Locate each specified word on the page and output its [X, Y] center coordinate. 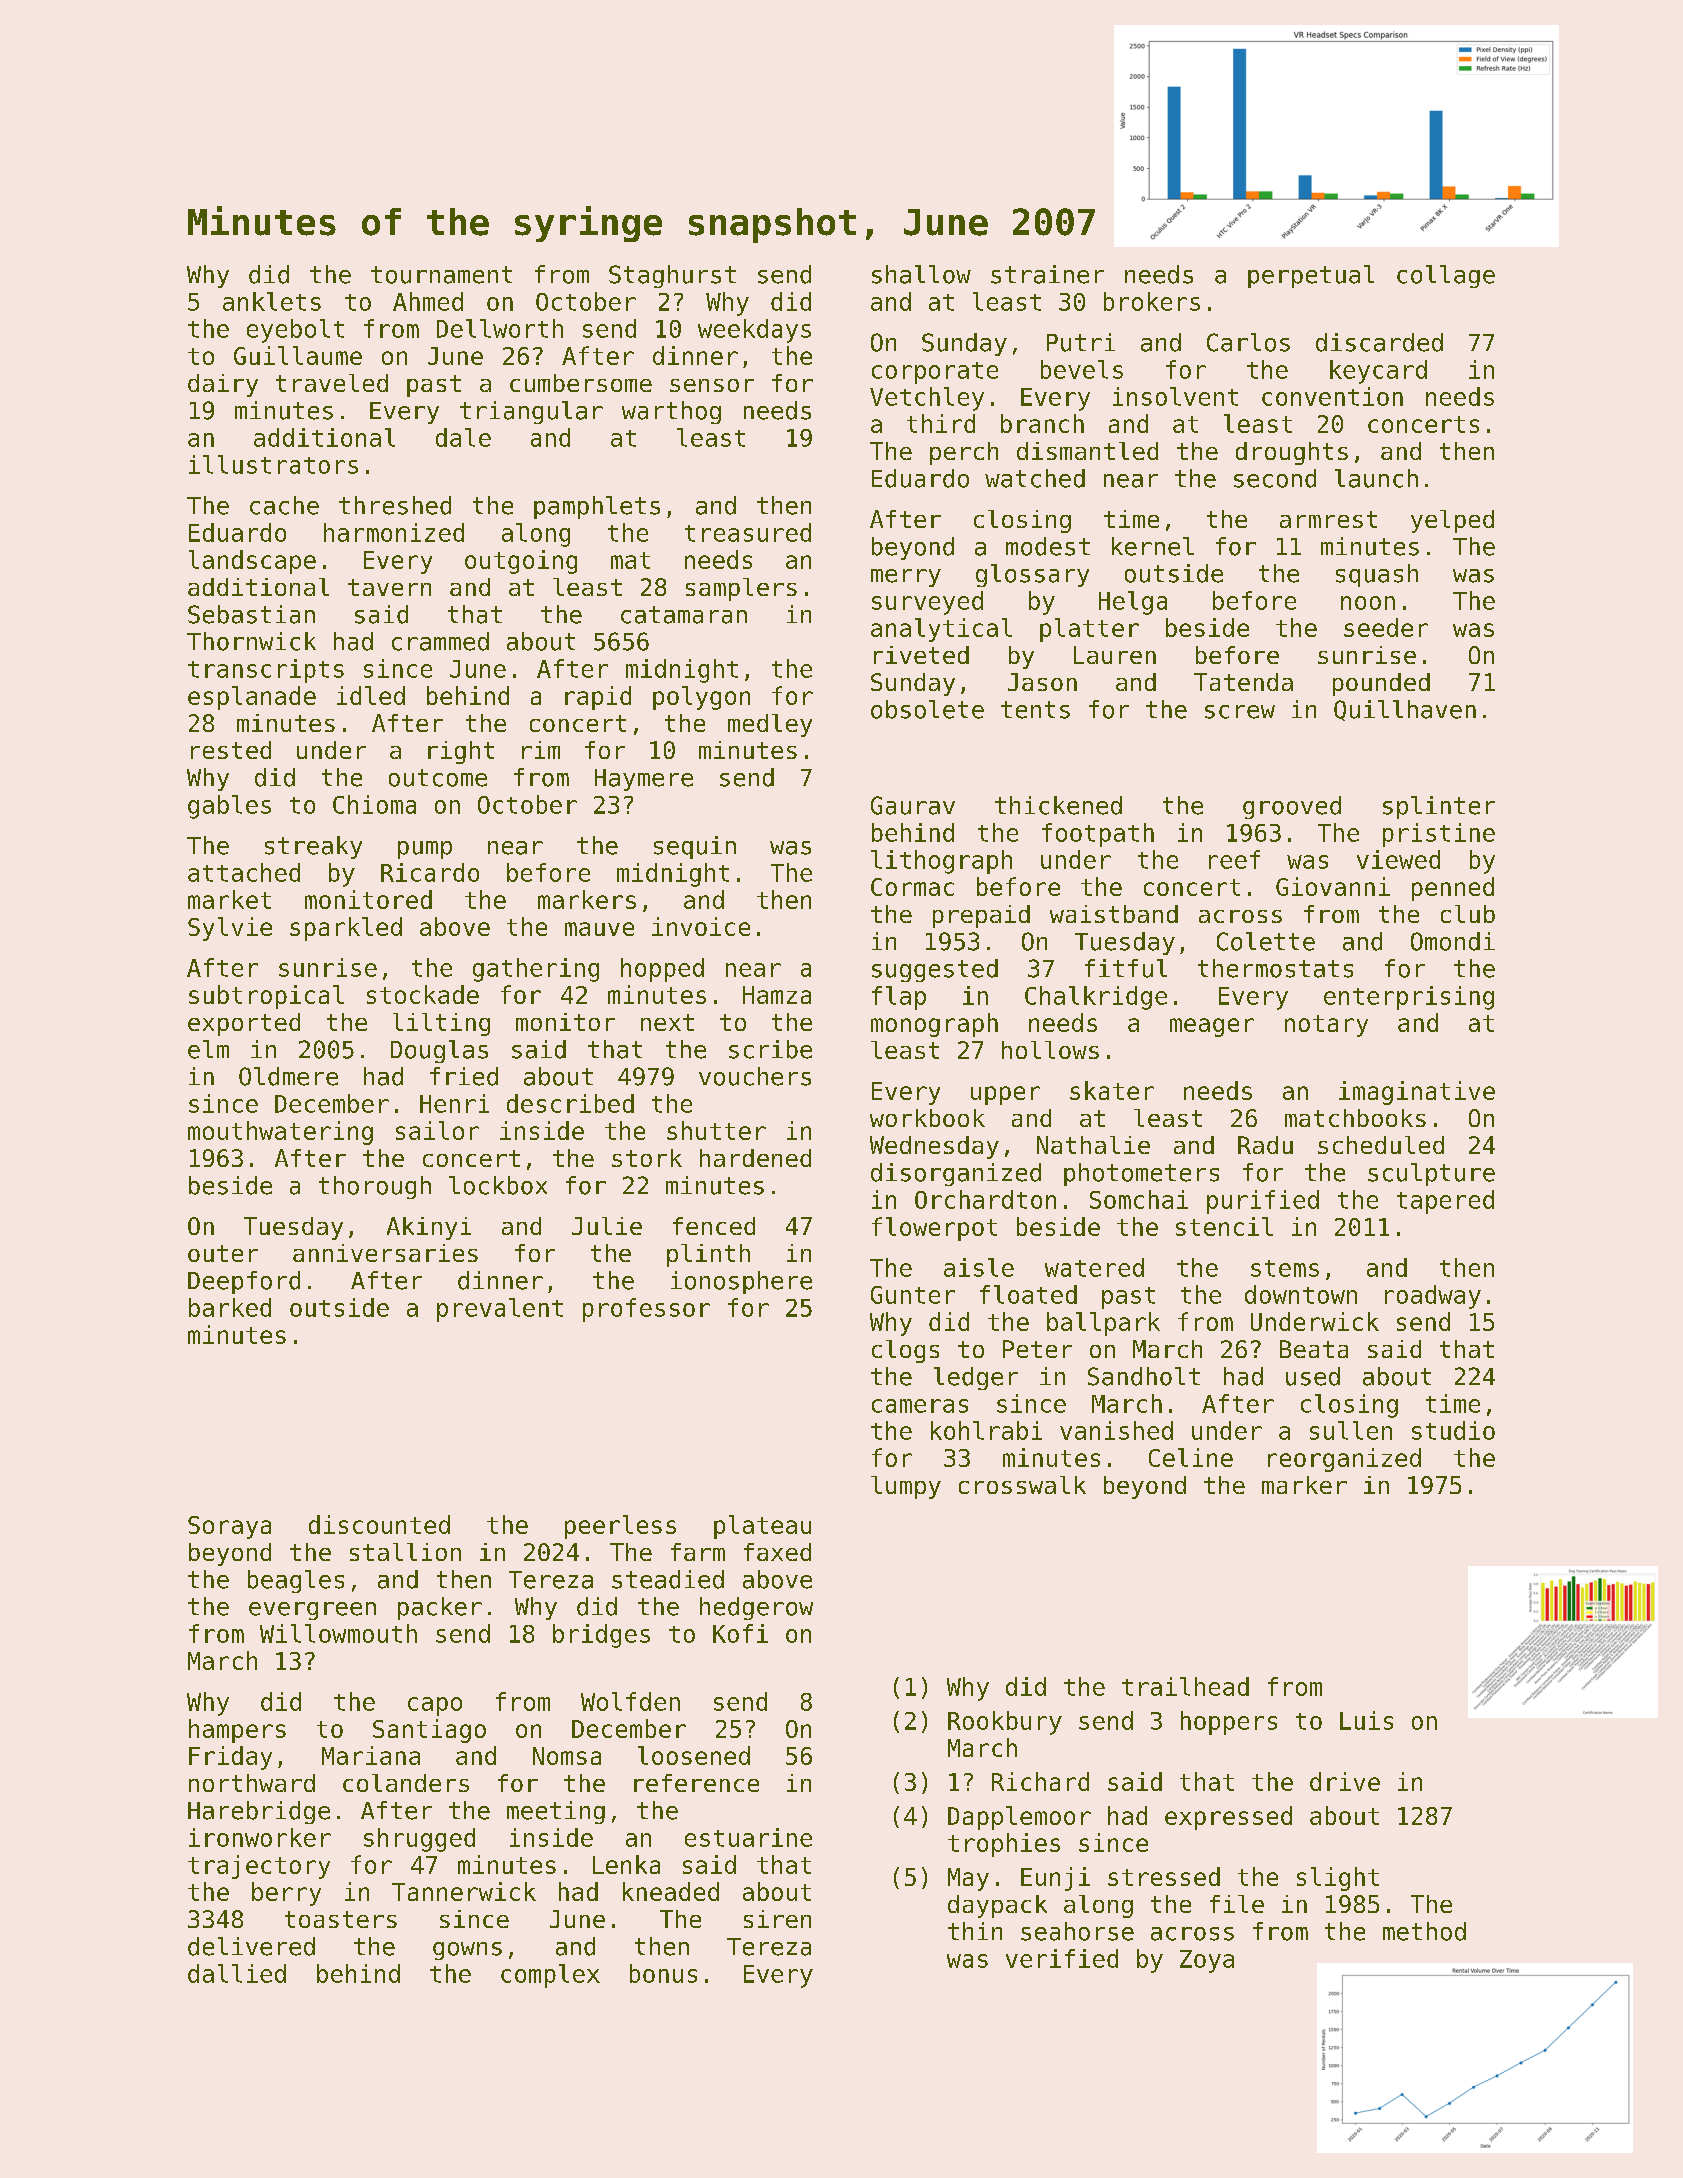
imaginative [1417, 1093]
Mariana [371, 1755]
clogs [905, 1351]
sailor [437, 1130]
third [941, 423]
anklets [272, 301]
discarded [1379, 342]
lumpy [906, 1487]
